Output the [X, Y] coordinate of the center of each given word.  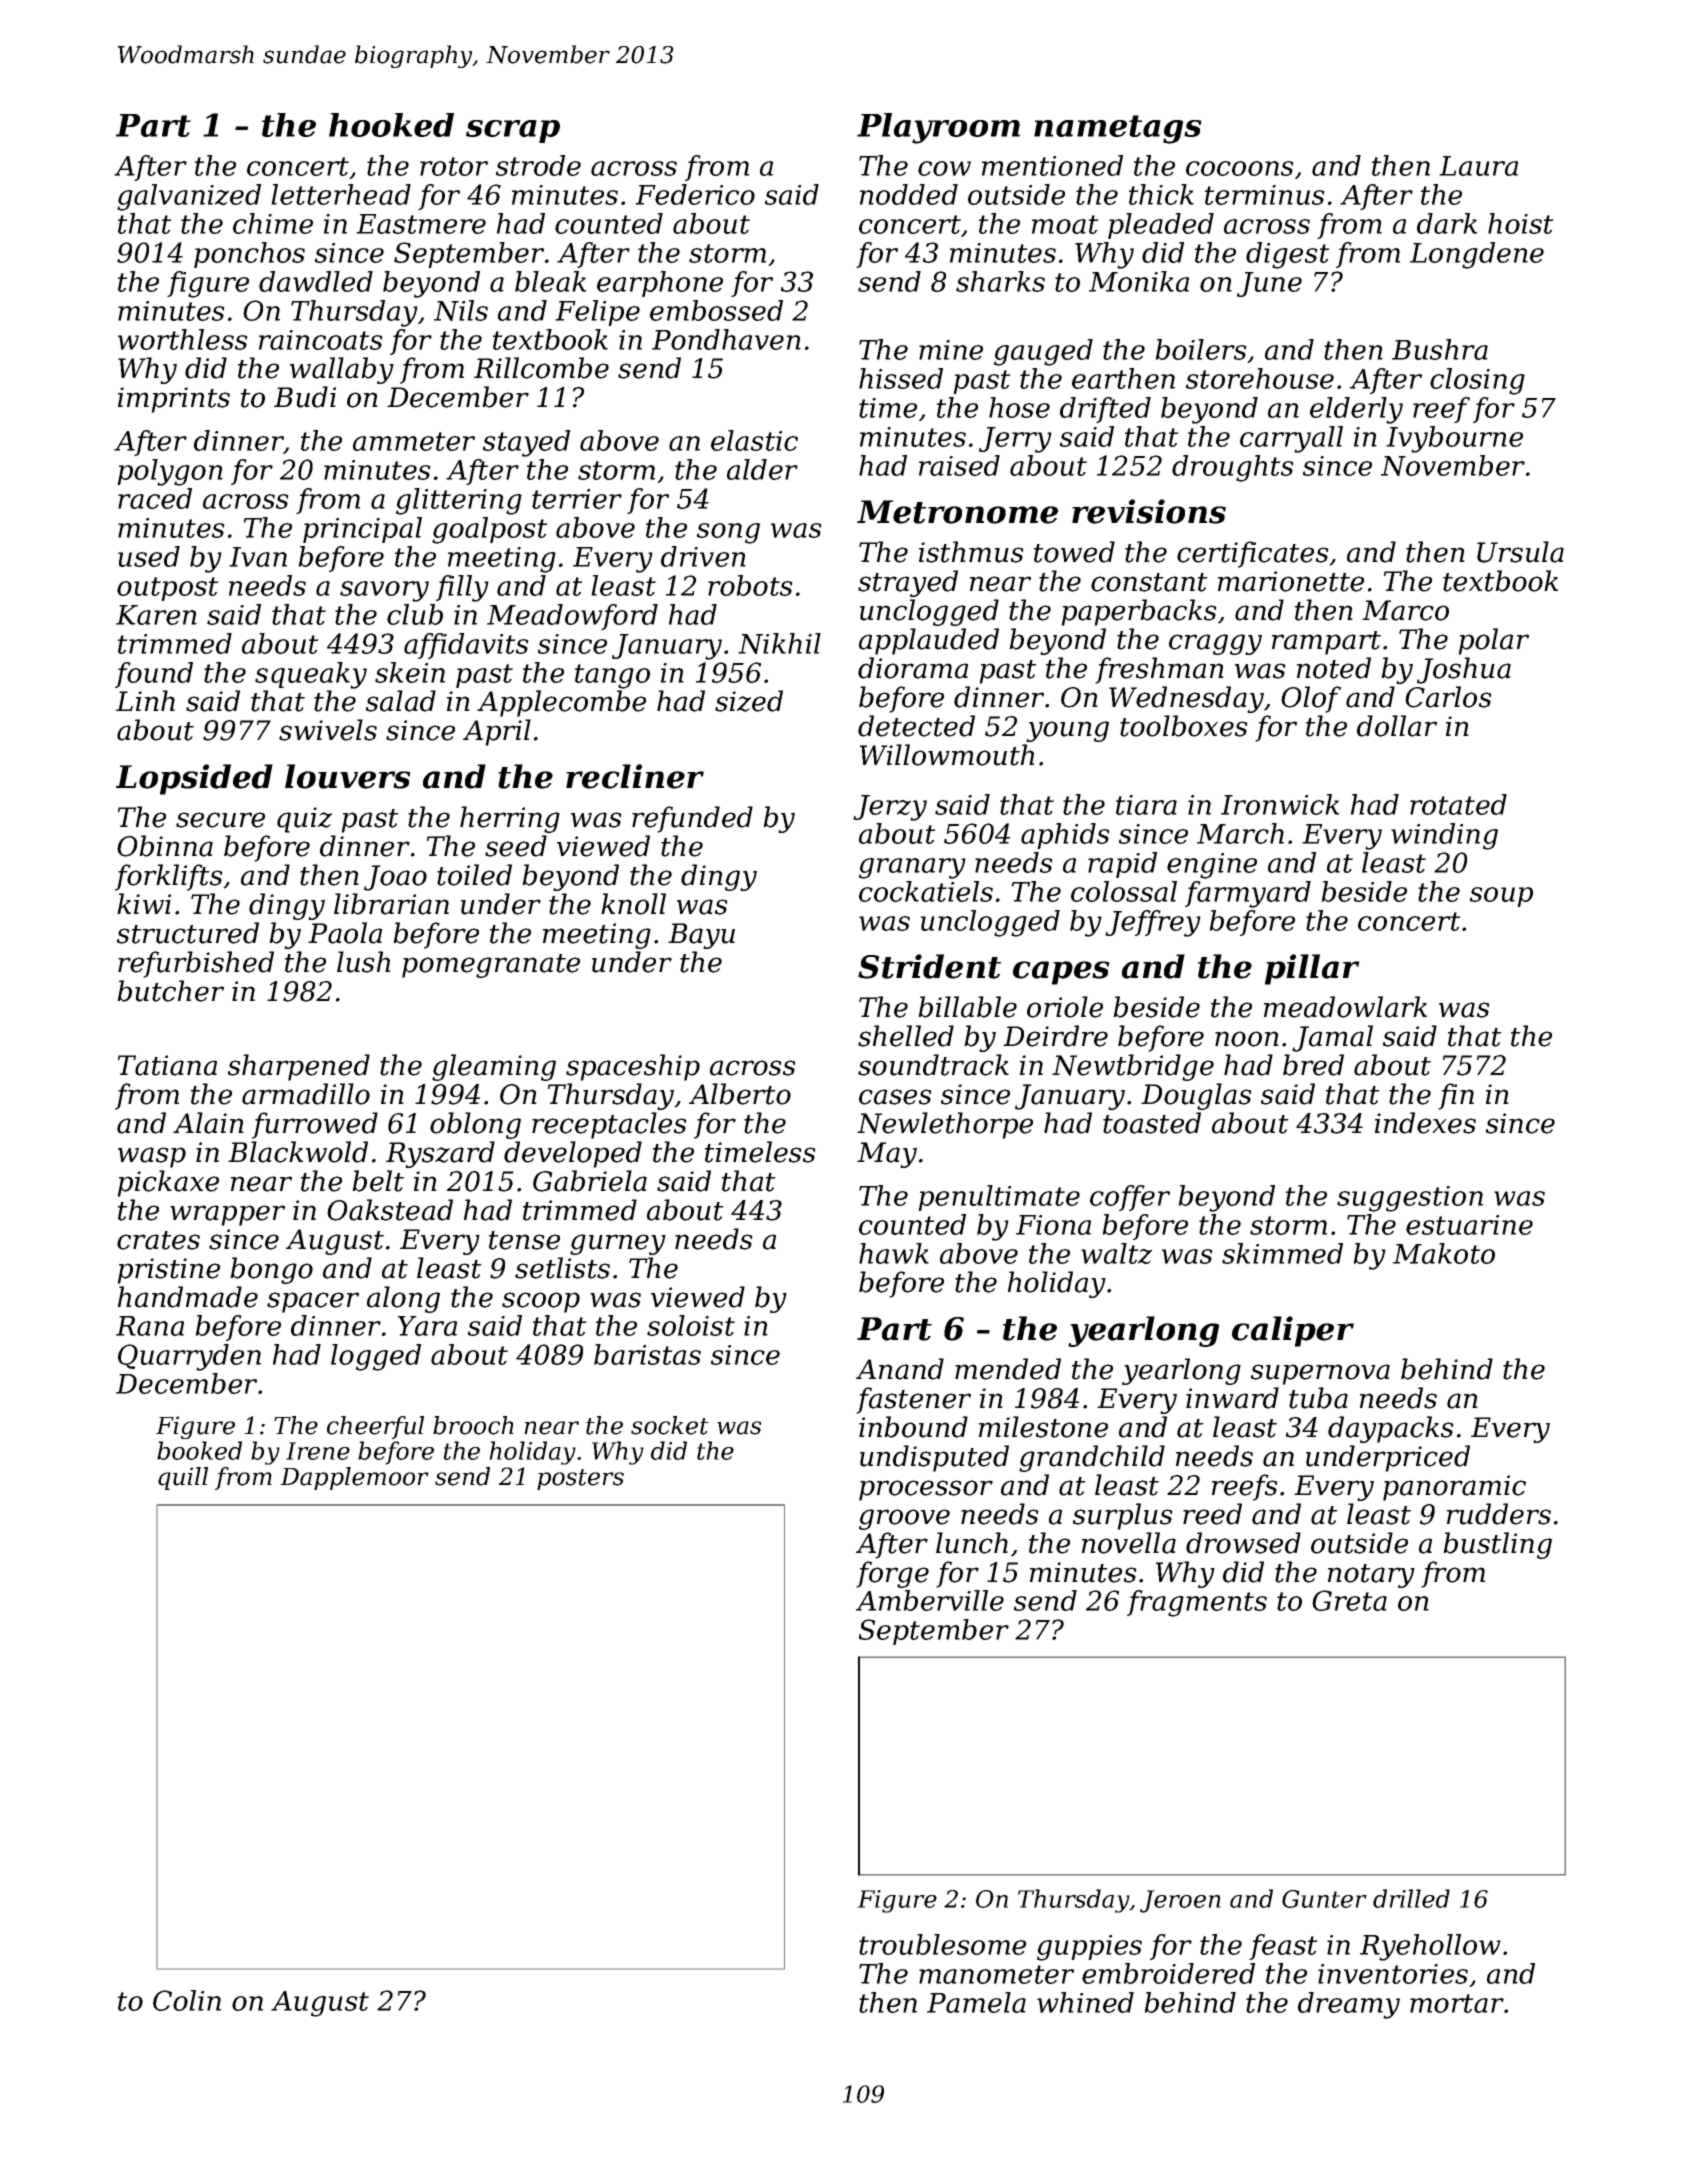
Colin [187, 2000]
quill [183, 1478]
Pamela [976, 2002]
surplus [1123, 1516]
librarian [391, 904]
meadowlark [1345, 1007]
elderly [1356, 410]
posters [580, 1479]
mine [951, 350]
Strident [929, 966]
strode [538, 165]
